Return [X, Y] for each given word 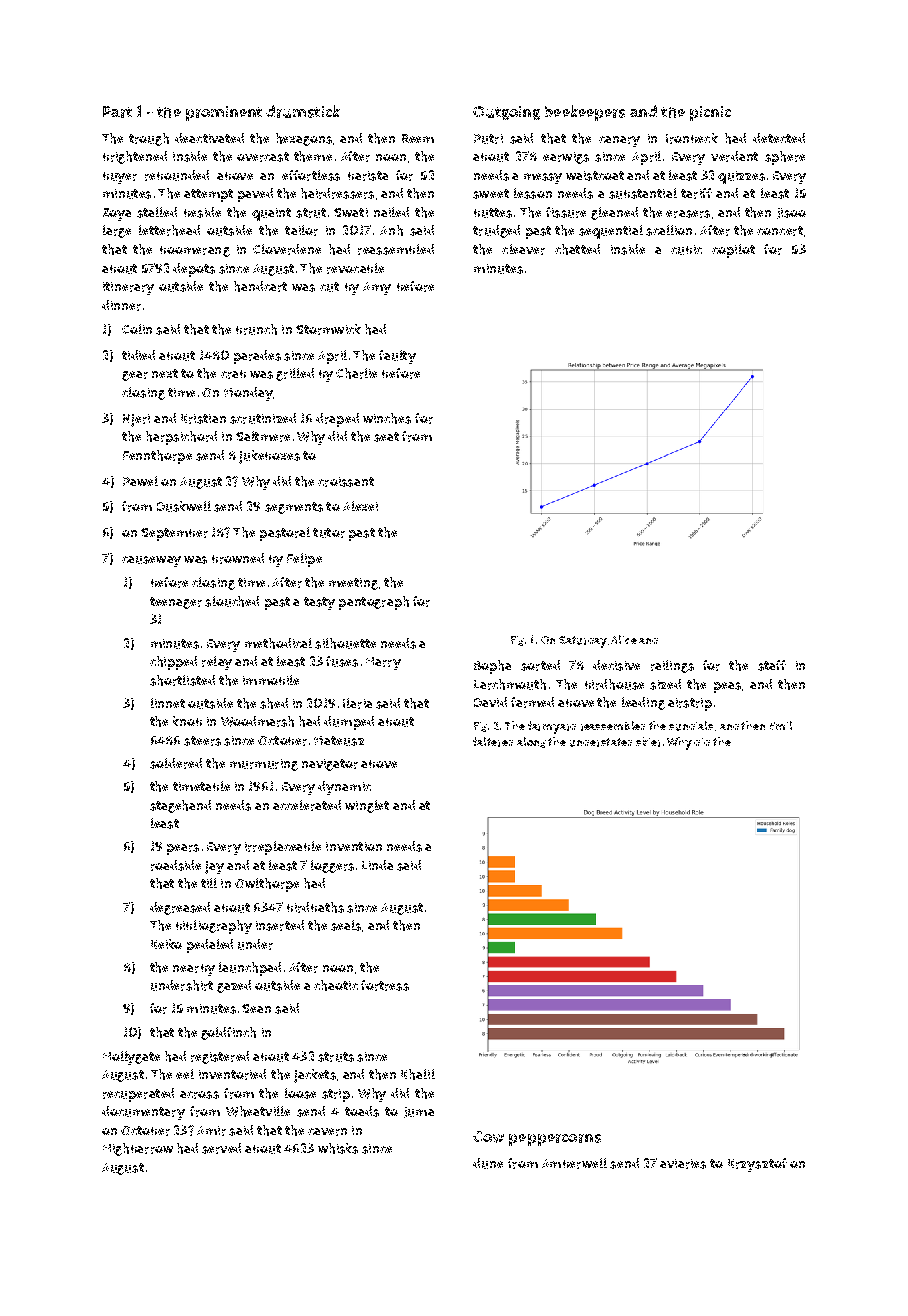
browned [238, 558]
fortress [385, 985]
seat [386, 437]
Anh [391, 230]
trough [149, 139]
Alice [624, 639]
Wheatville [258, 1111]
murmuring [264, 765]
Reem [418, 138]
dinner [121, 305]
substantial [643, 193]
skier [648, 742]
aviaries [683, 1164]
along [531, 742]
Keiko [166, 944]
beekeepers [585, 113]
